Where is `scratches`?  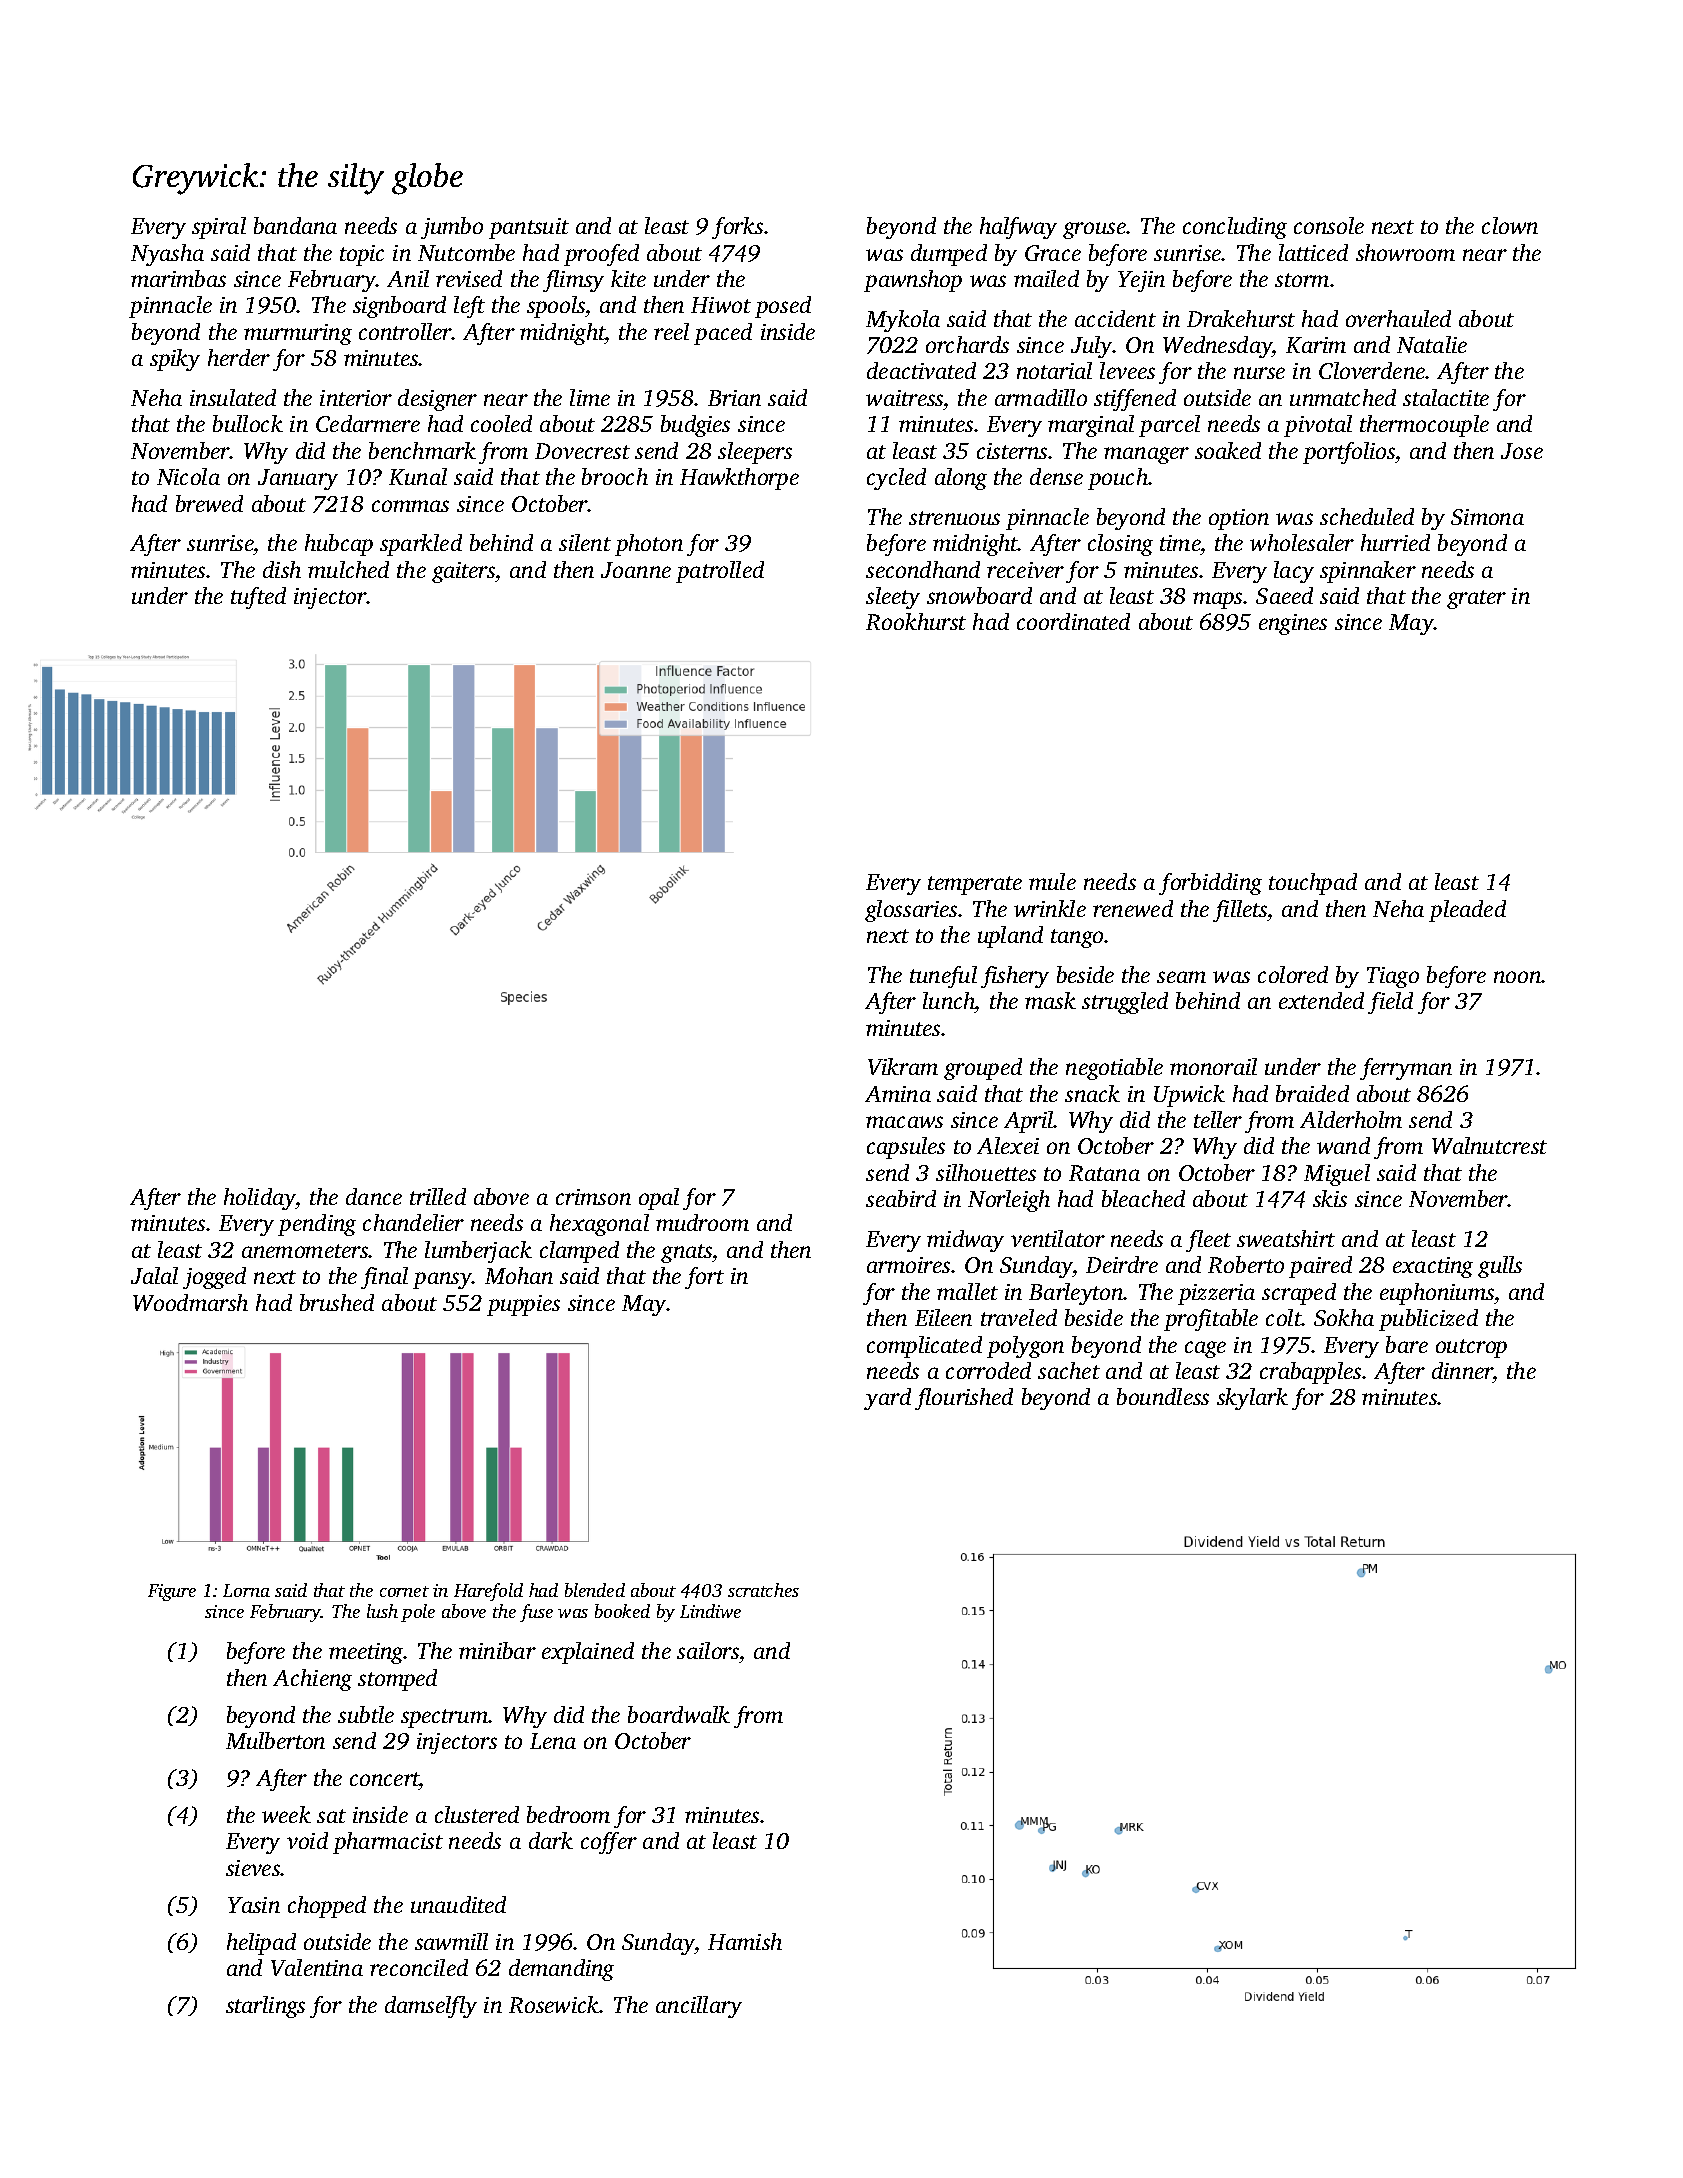
scratches is located at coordinates (763, 1590).
